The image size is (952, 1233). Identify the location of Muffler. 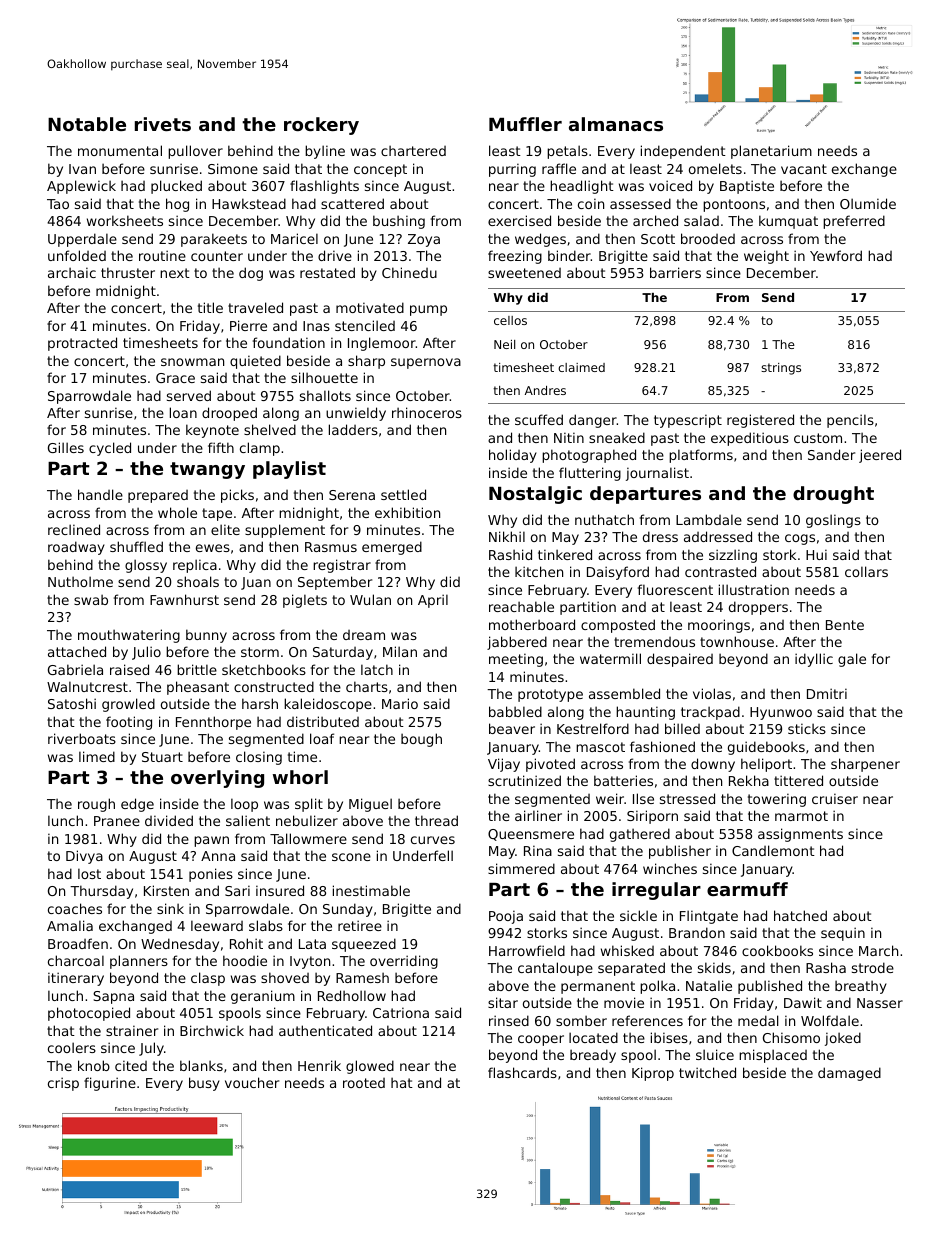
(525, 124).
